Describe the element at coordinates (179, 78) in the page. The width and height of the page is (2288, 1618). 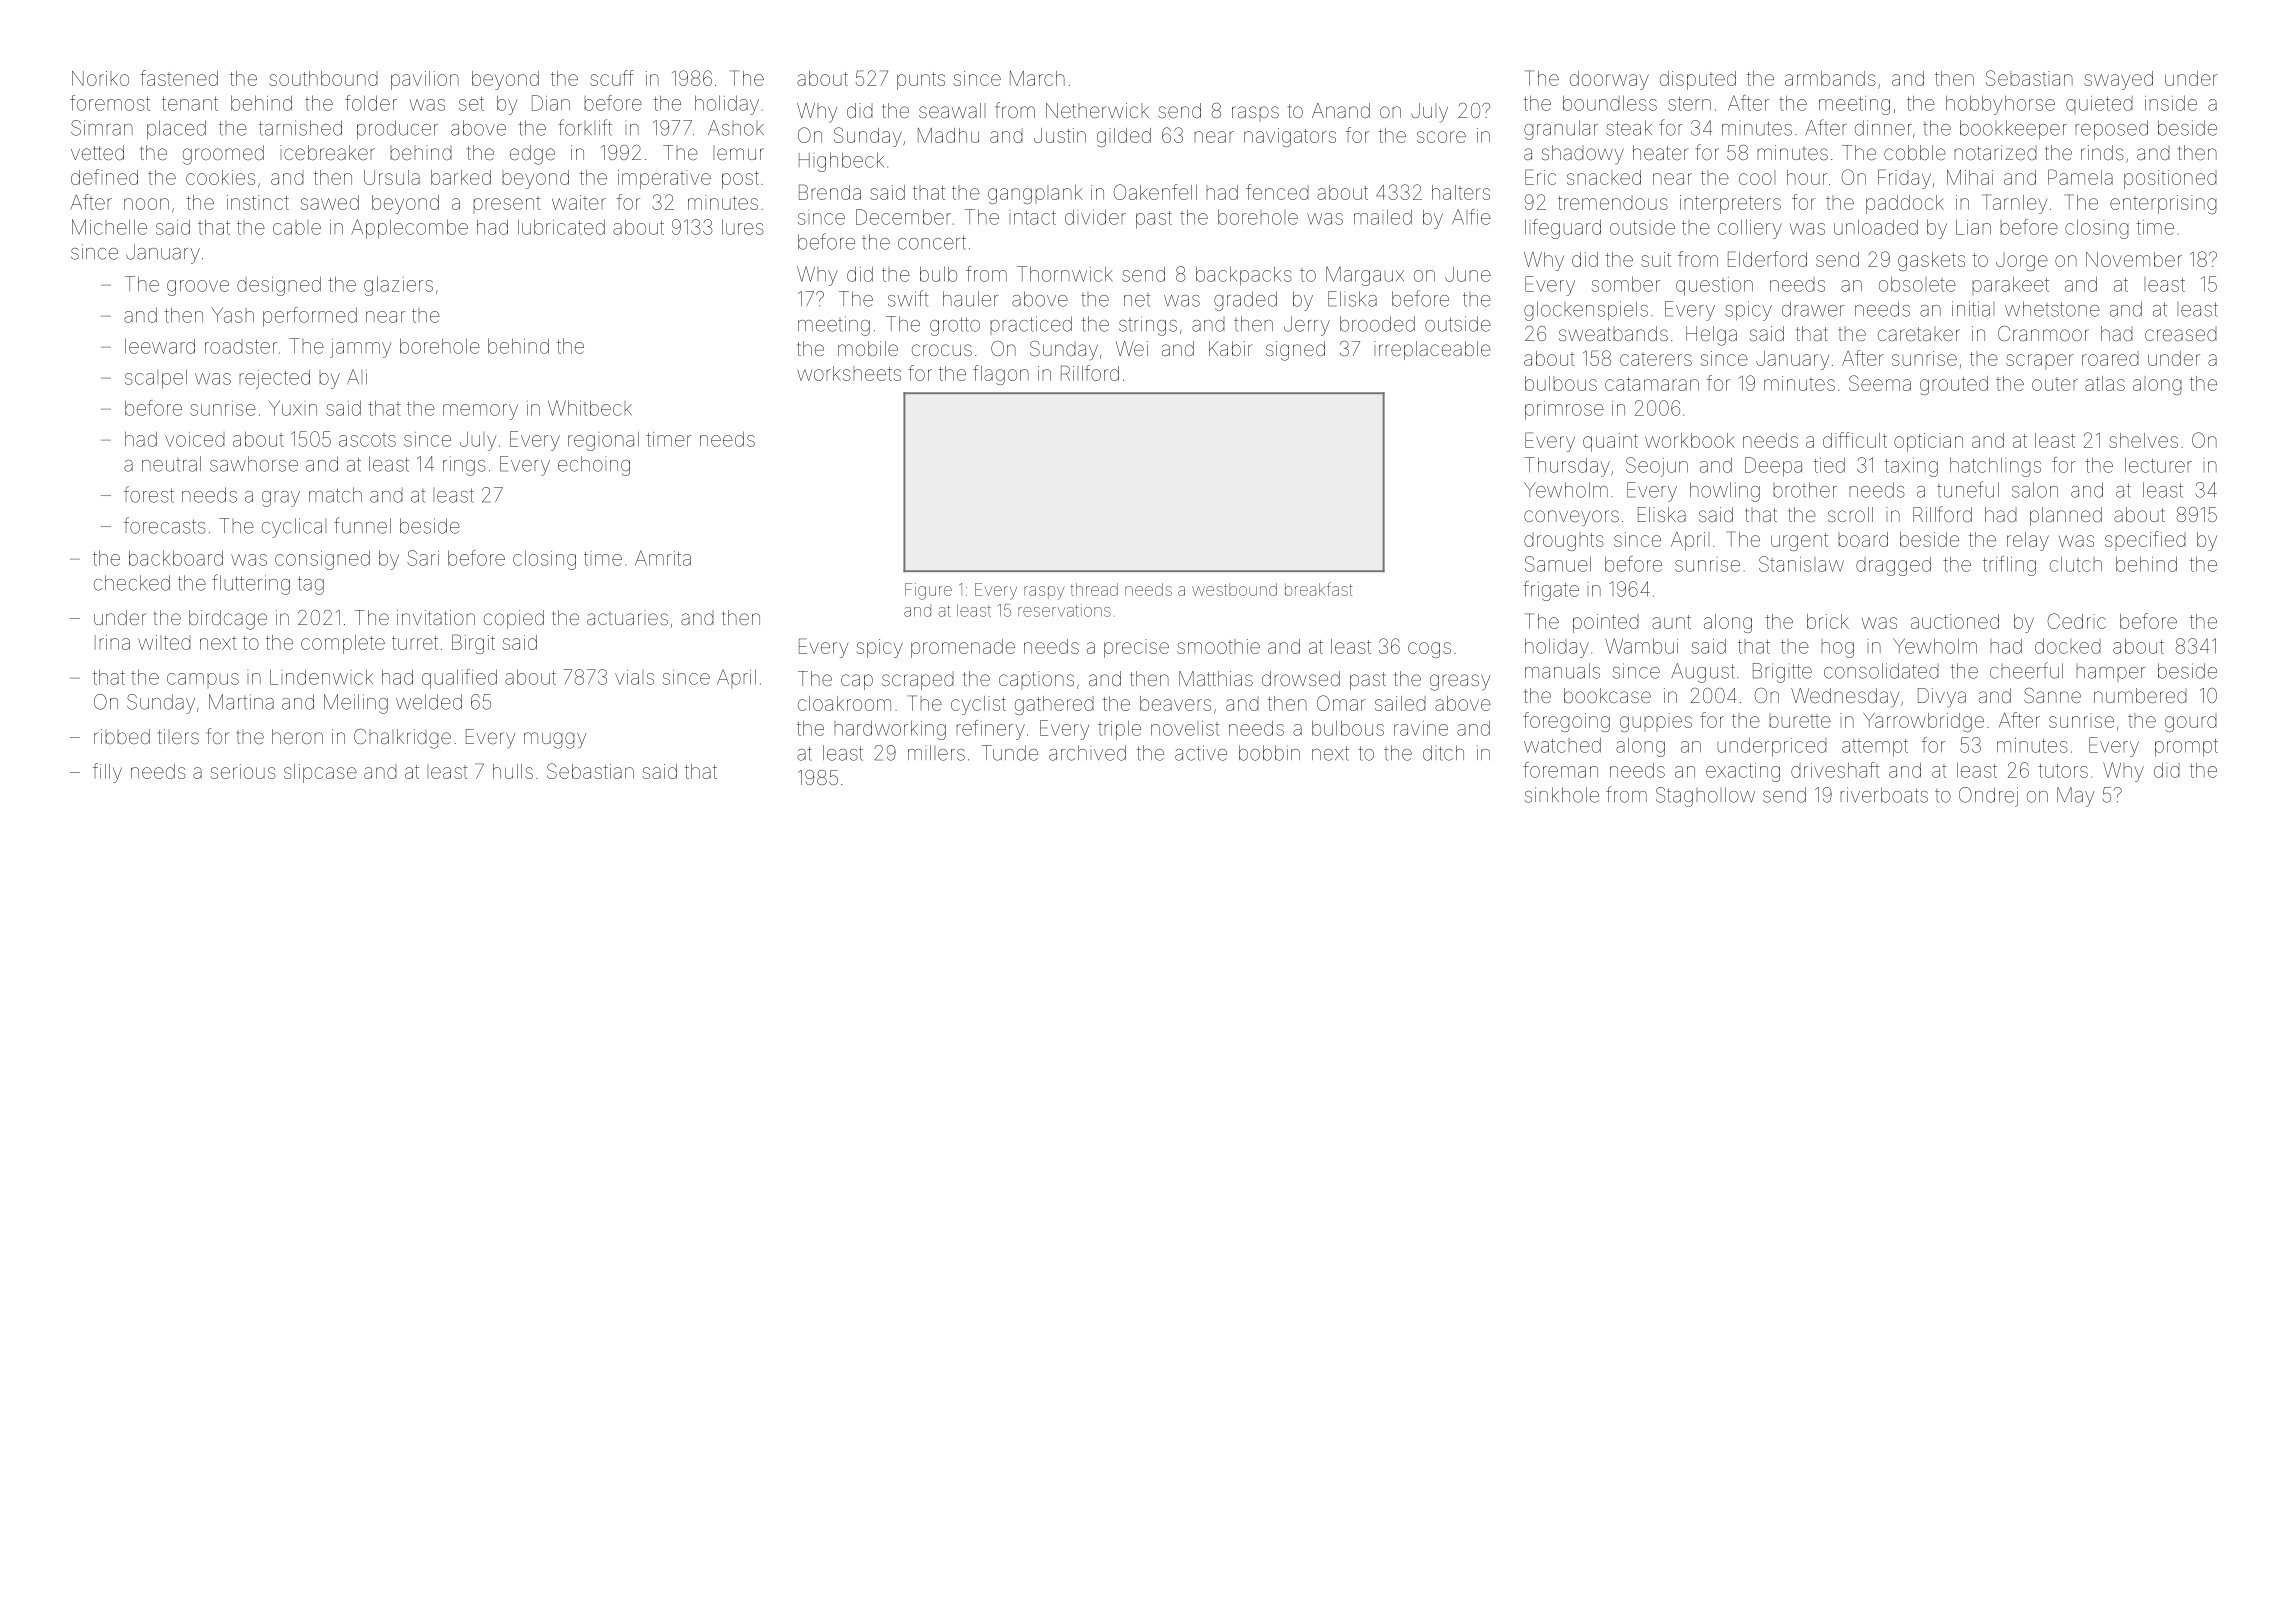
I see `fastened` at that location.
